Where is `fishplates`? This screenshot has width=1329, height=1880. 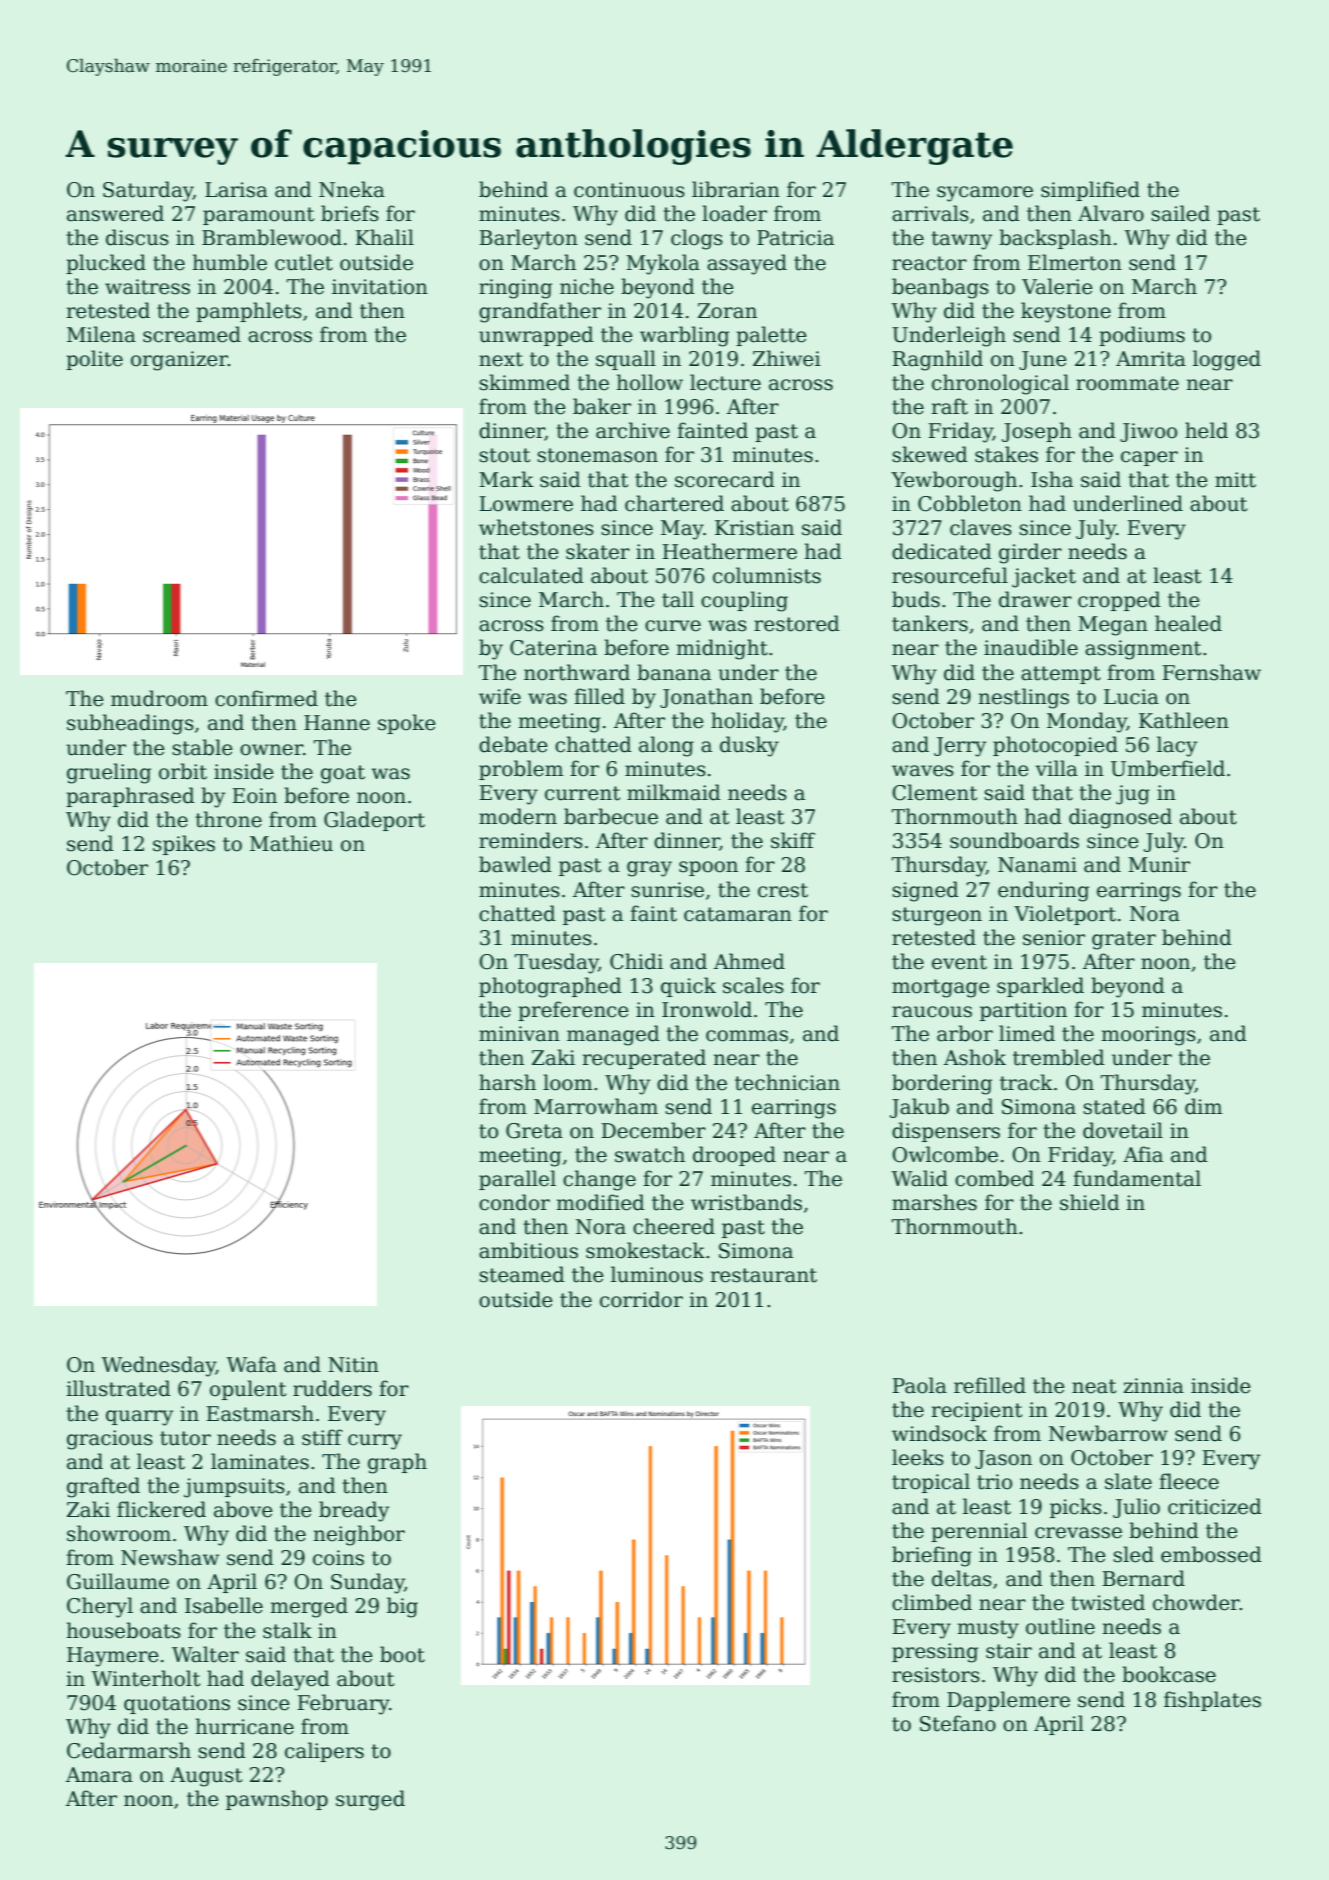 fishplates is located at coordinates (1212, 1701).
